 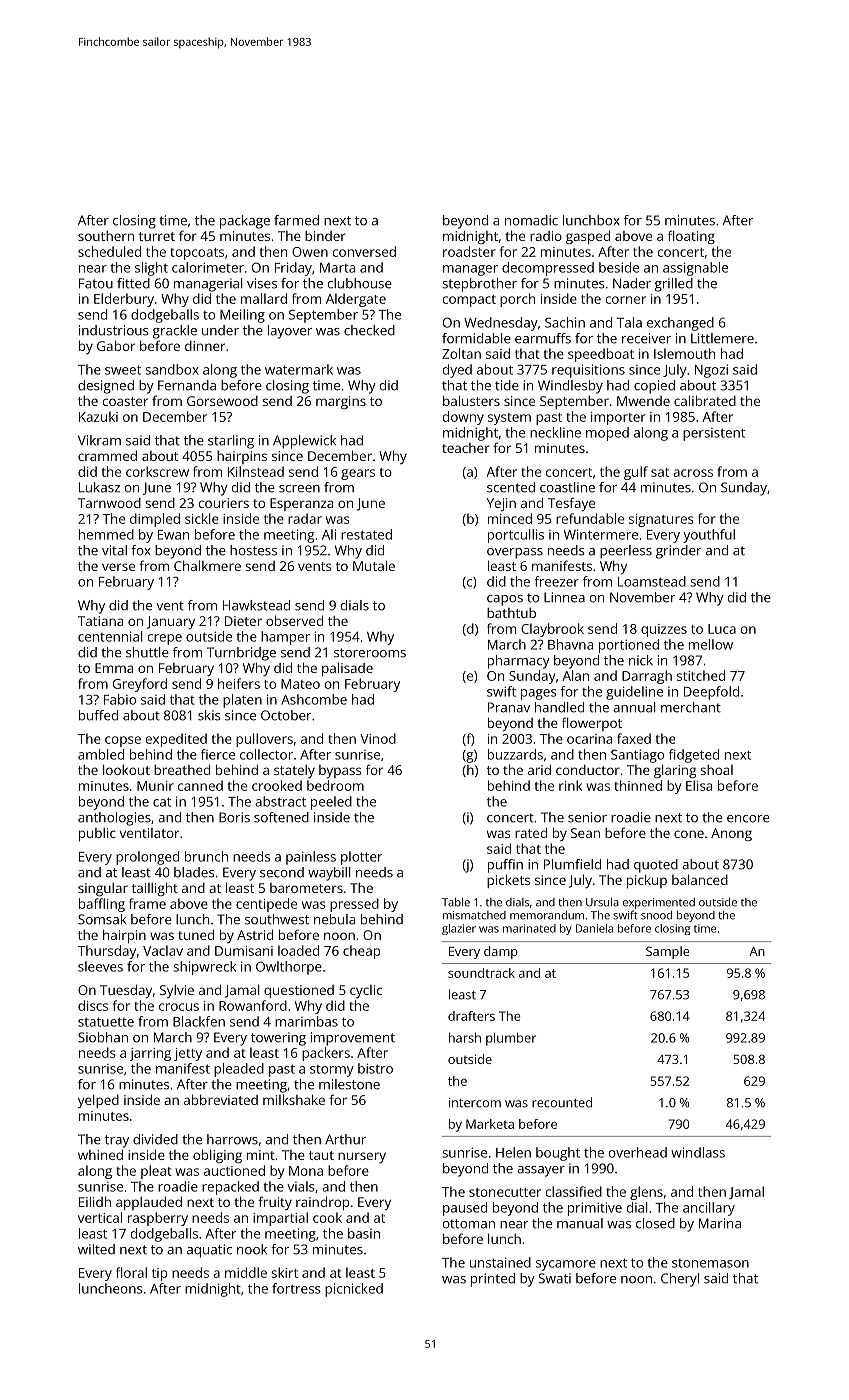 What do you see at coordinates (202, 518) in the page?
I see `sickle` at bounding box center [202, 518].
